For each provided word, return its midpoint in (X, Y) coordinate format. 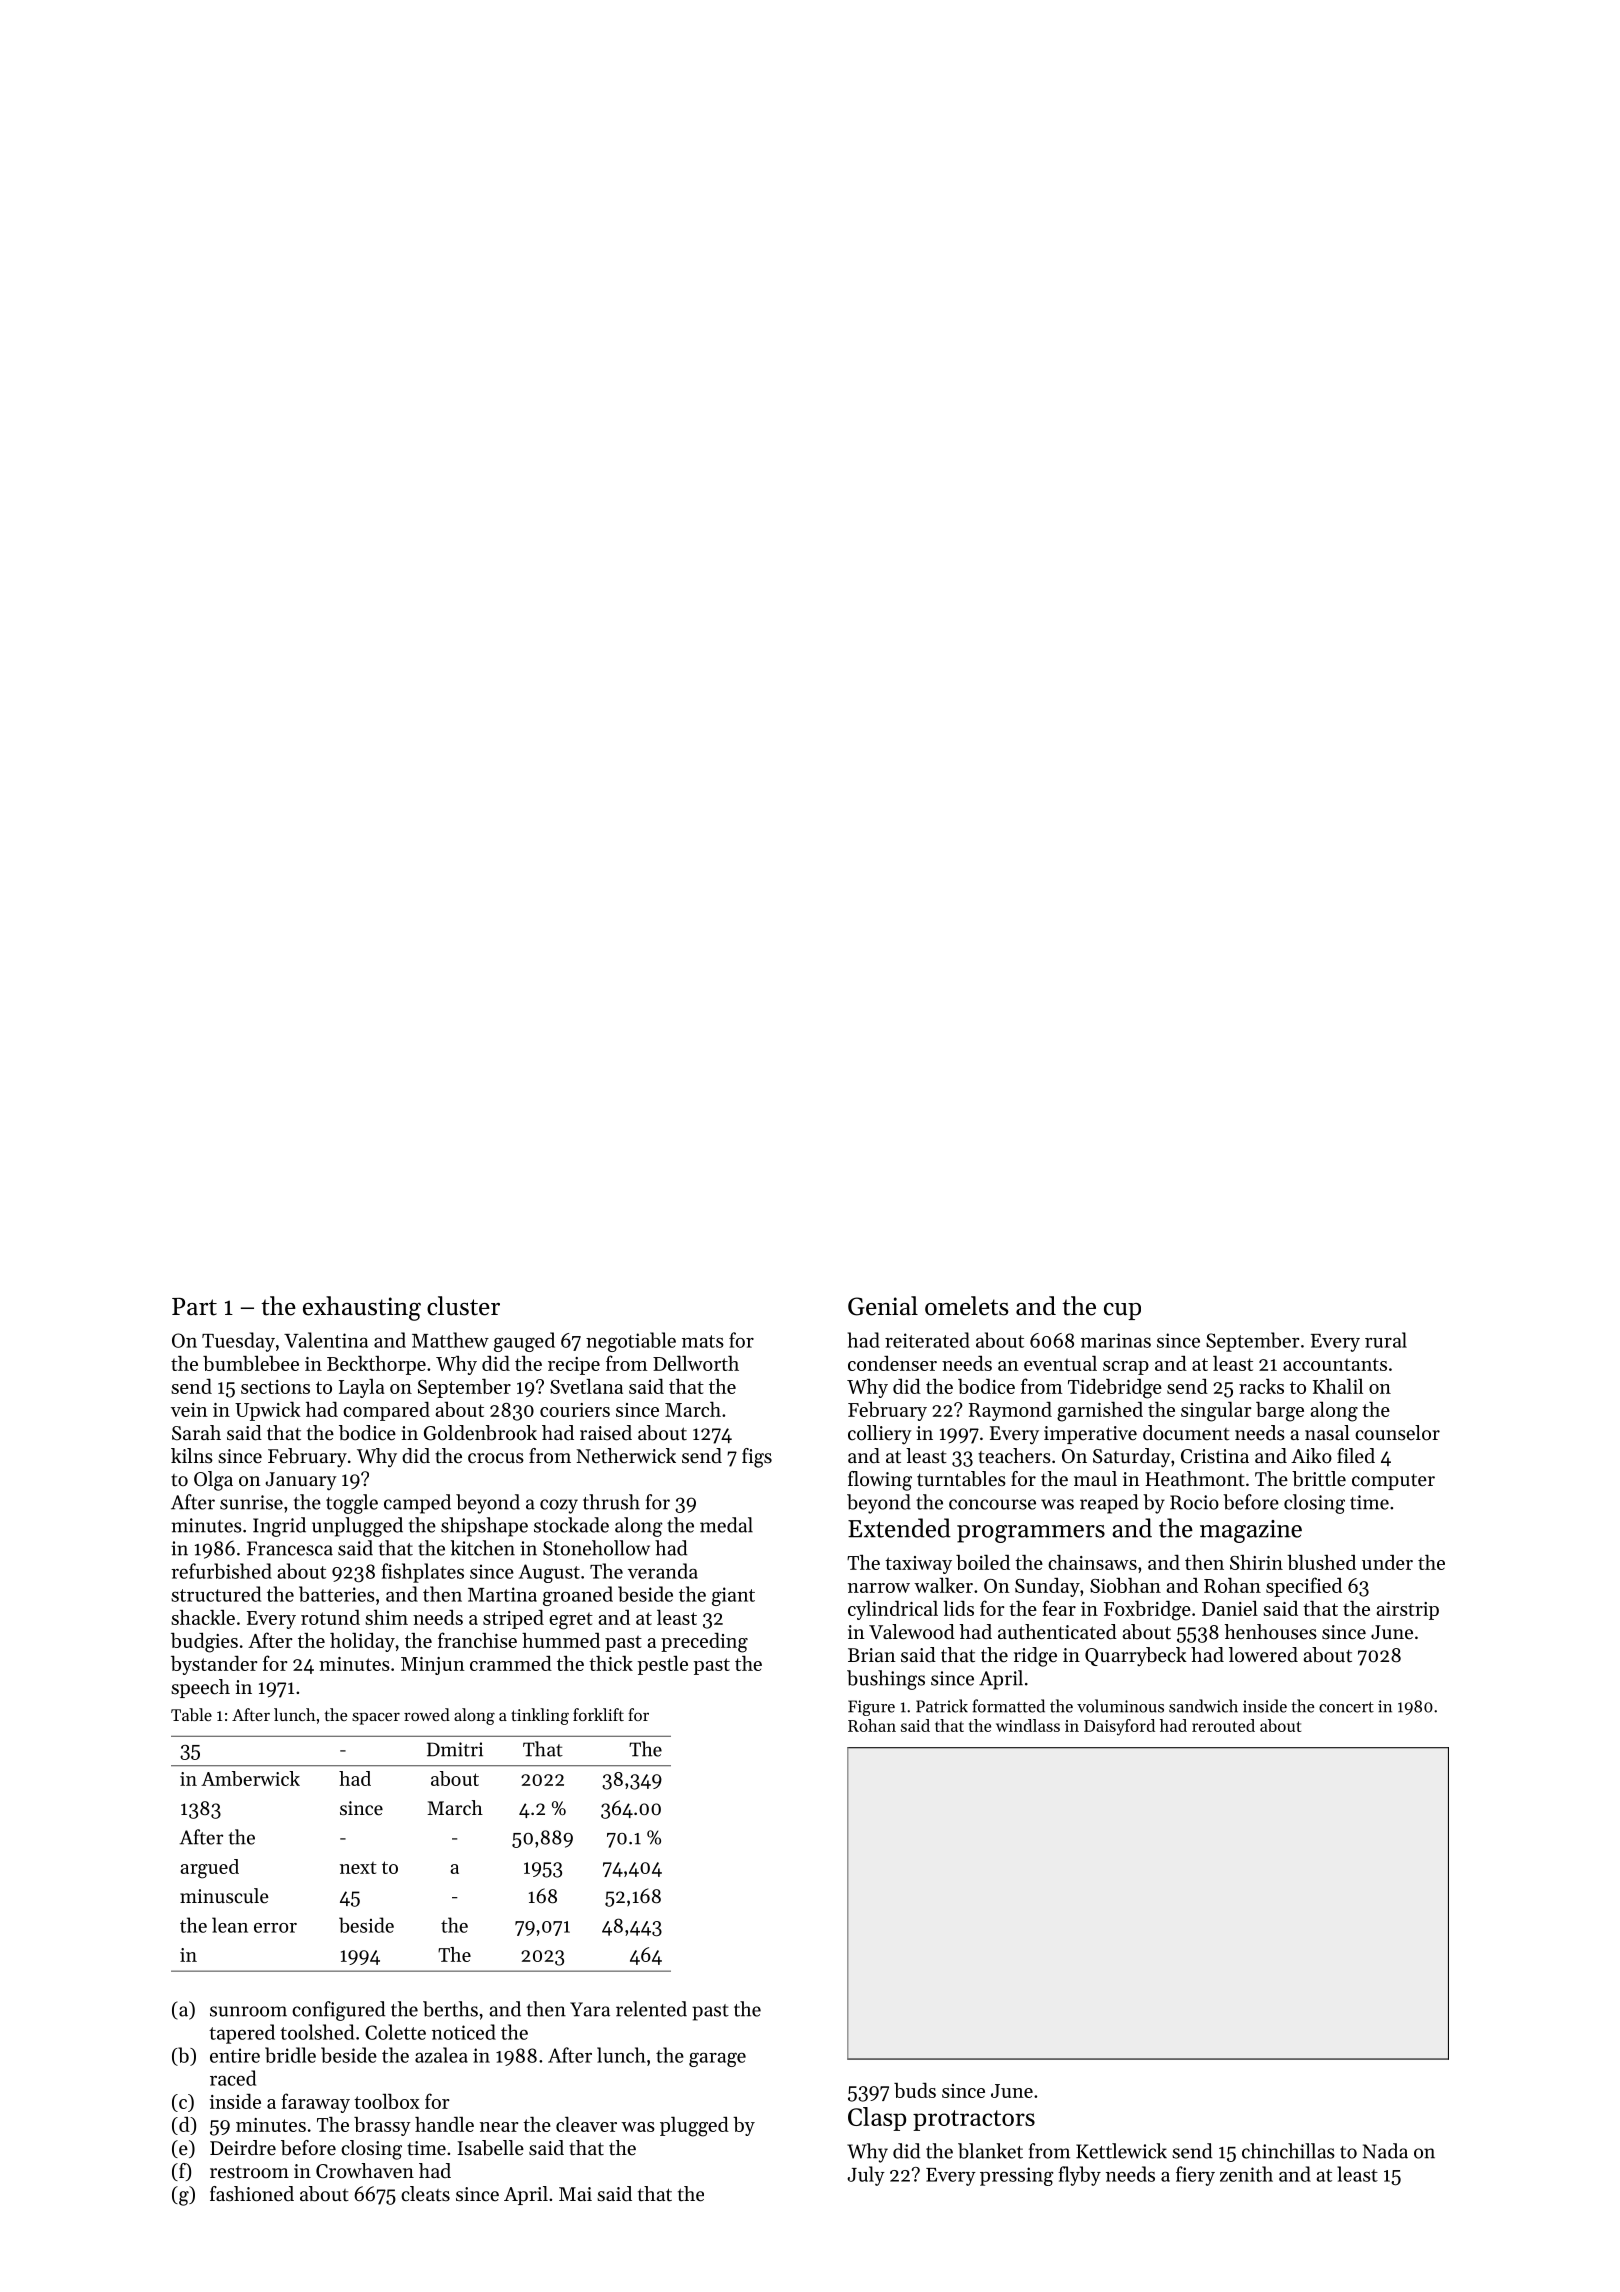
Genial (883, 1306)
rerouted (1223, 1725)
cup (1122, 1311)
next (358, 1868)
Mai (575, 2194)
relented (651, 2009)
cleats (425, 2194)
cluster (463, 1306)
